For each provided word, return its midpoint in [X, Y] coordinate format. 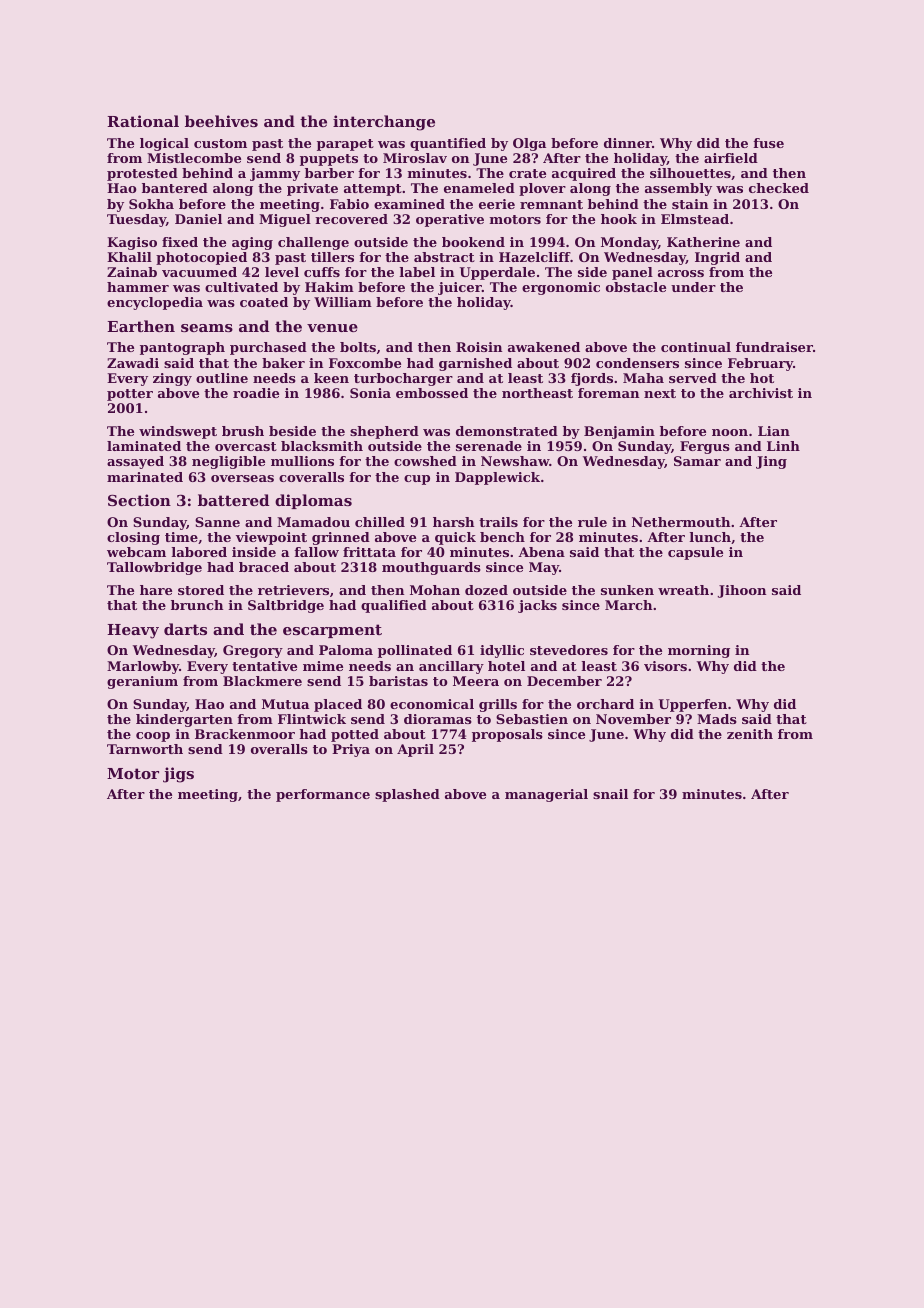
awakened [544, 347]
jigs [178, 775]
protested [142, 174]
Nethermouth [681, 522]
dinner [628, 143]
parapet [345, 145]
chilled [380, 522]
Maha [643, 378]
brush [243, 431]
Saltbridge [286, 606]
